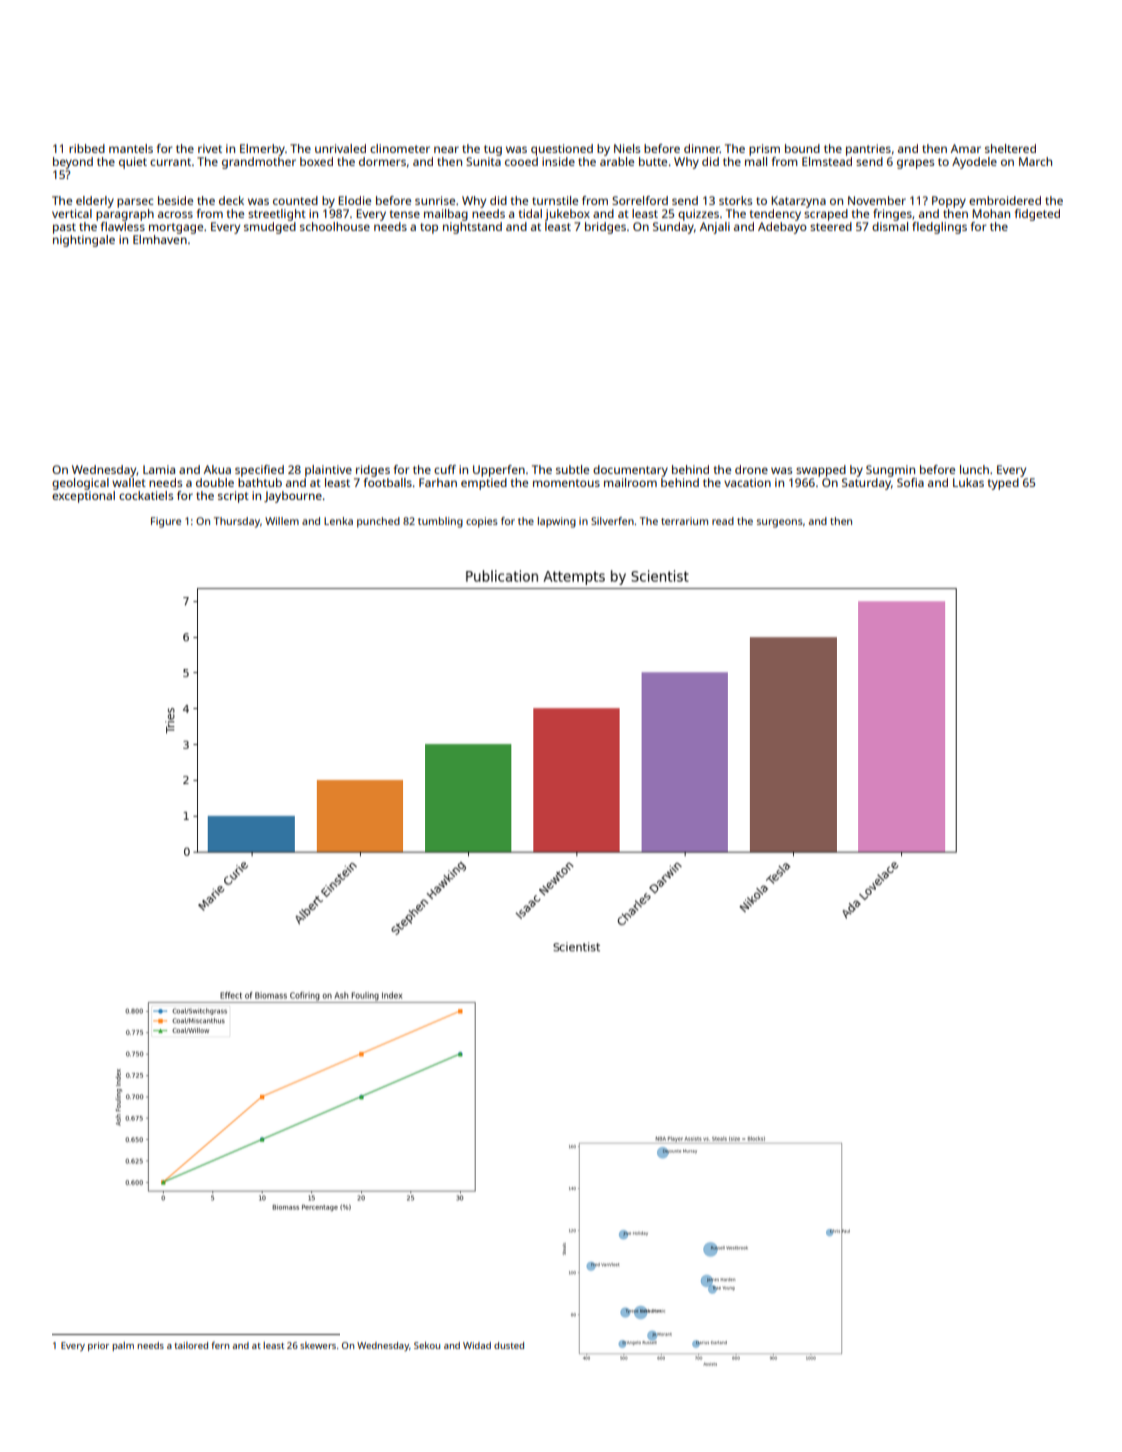 This image has width=1122, height=1452. I want to click on surgeons, so click(780, 523).
